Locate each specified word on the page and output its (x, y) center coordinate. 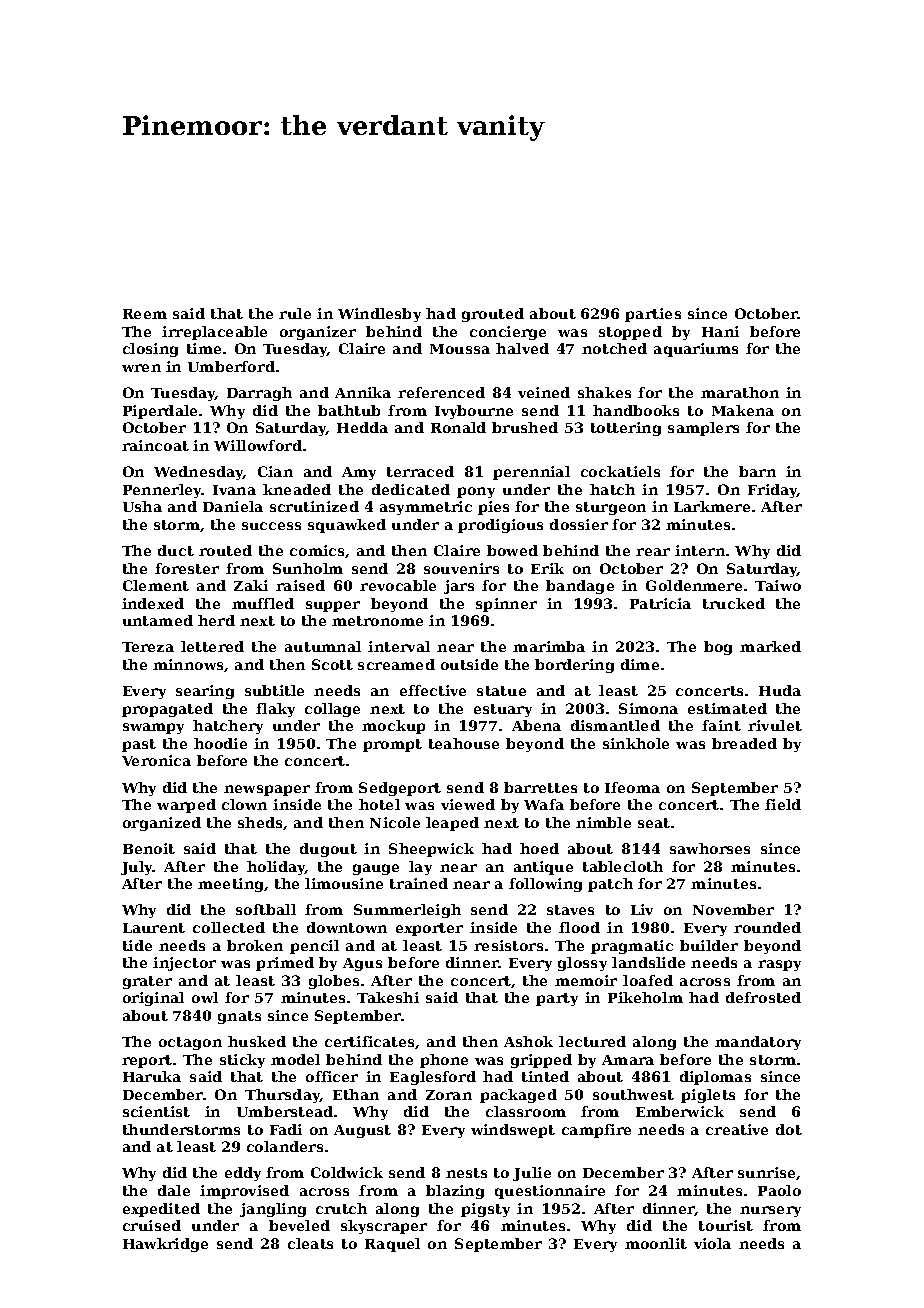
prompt (392, 745)
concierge (508, 333)
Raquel (392, 1245)
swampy (153, 728)
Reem (145, 314)
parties (653, 315)
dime (640, 664)
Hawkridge (165, 1245)
